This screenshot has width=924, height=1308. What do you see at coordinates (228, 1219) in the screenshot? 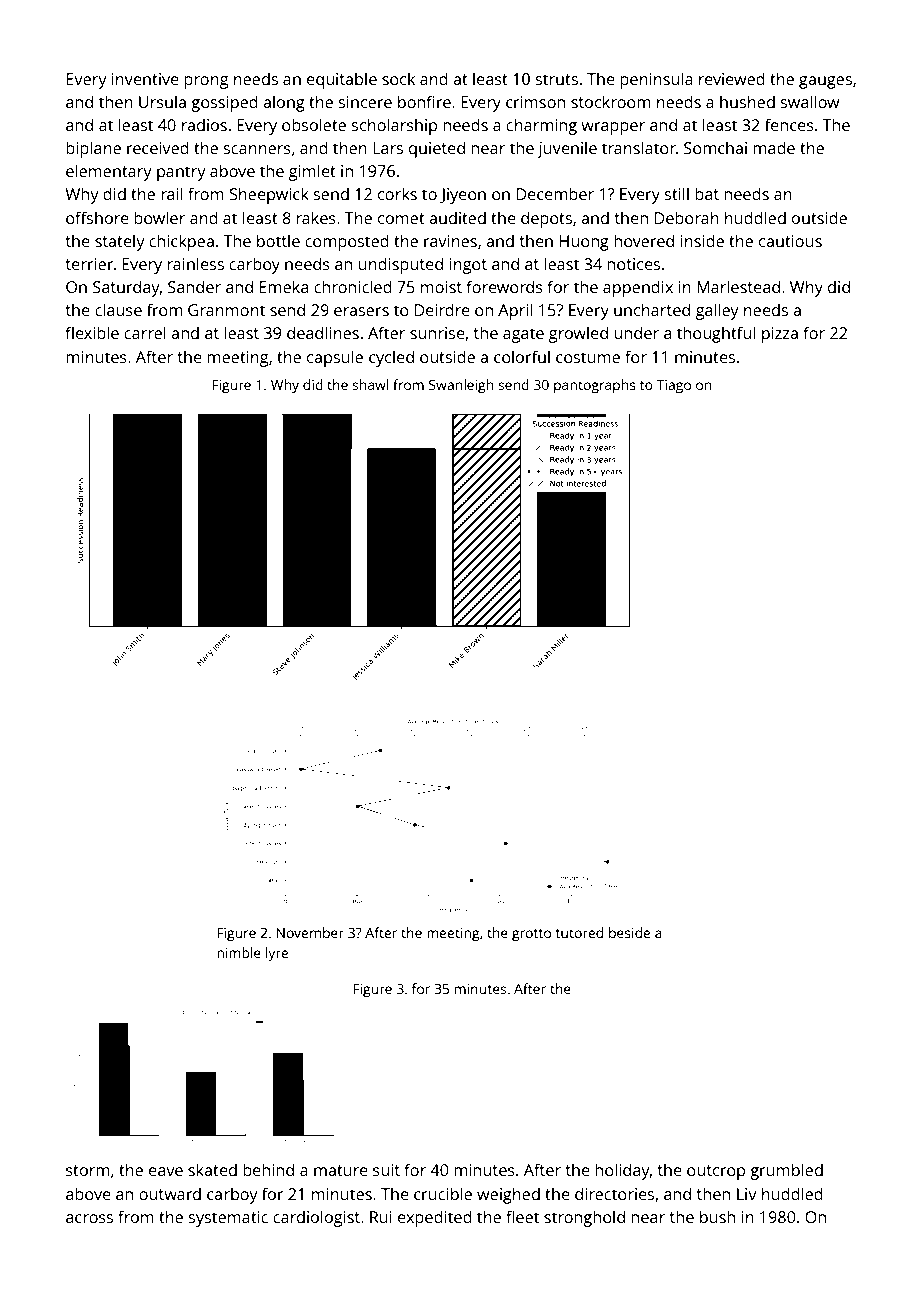
I see `systematic` at bounding box center [228, 1219].
